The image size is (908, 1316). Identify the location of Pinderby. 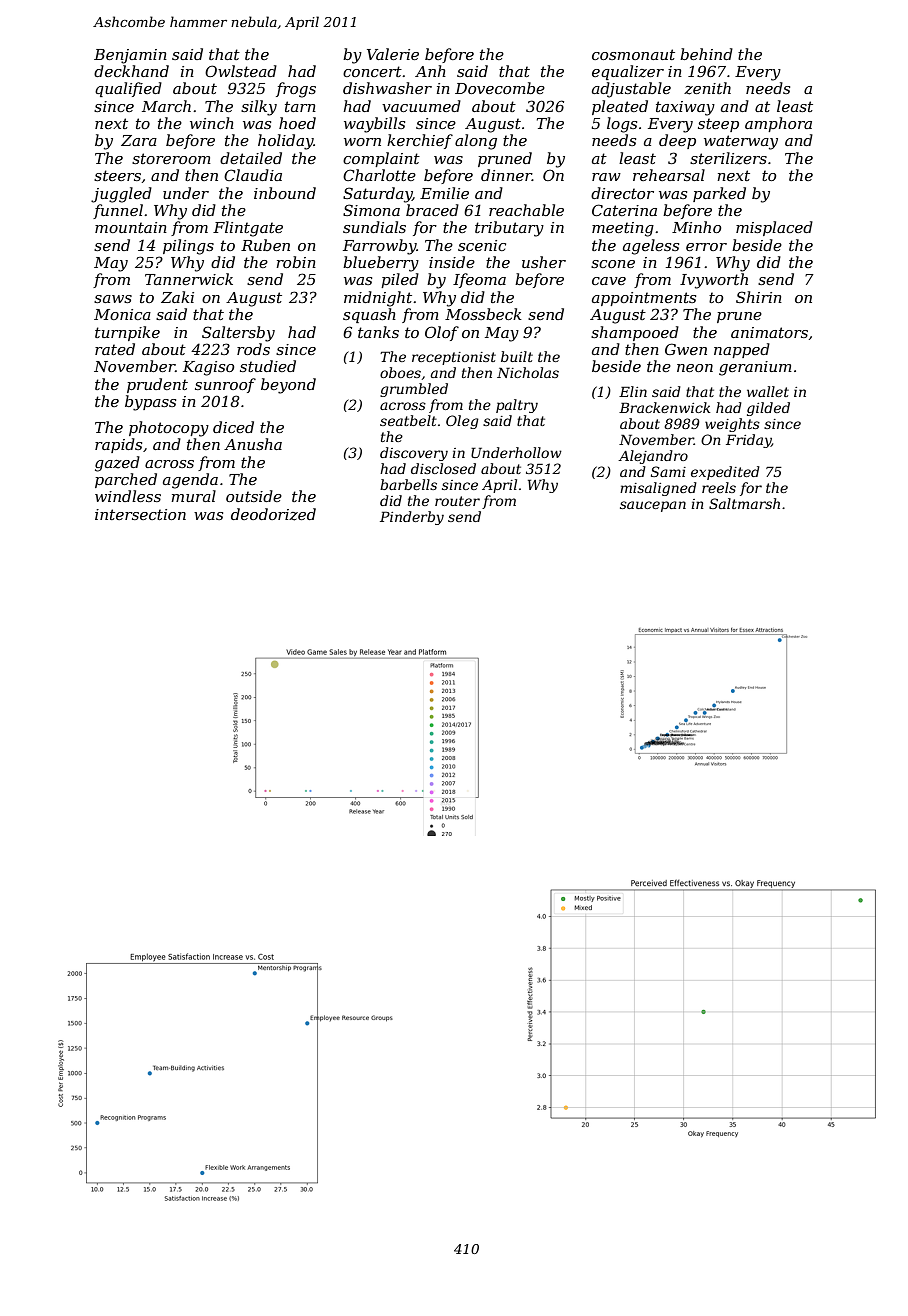
(412, 518).
